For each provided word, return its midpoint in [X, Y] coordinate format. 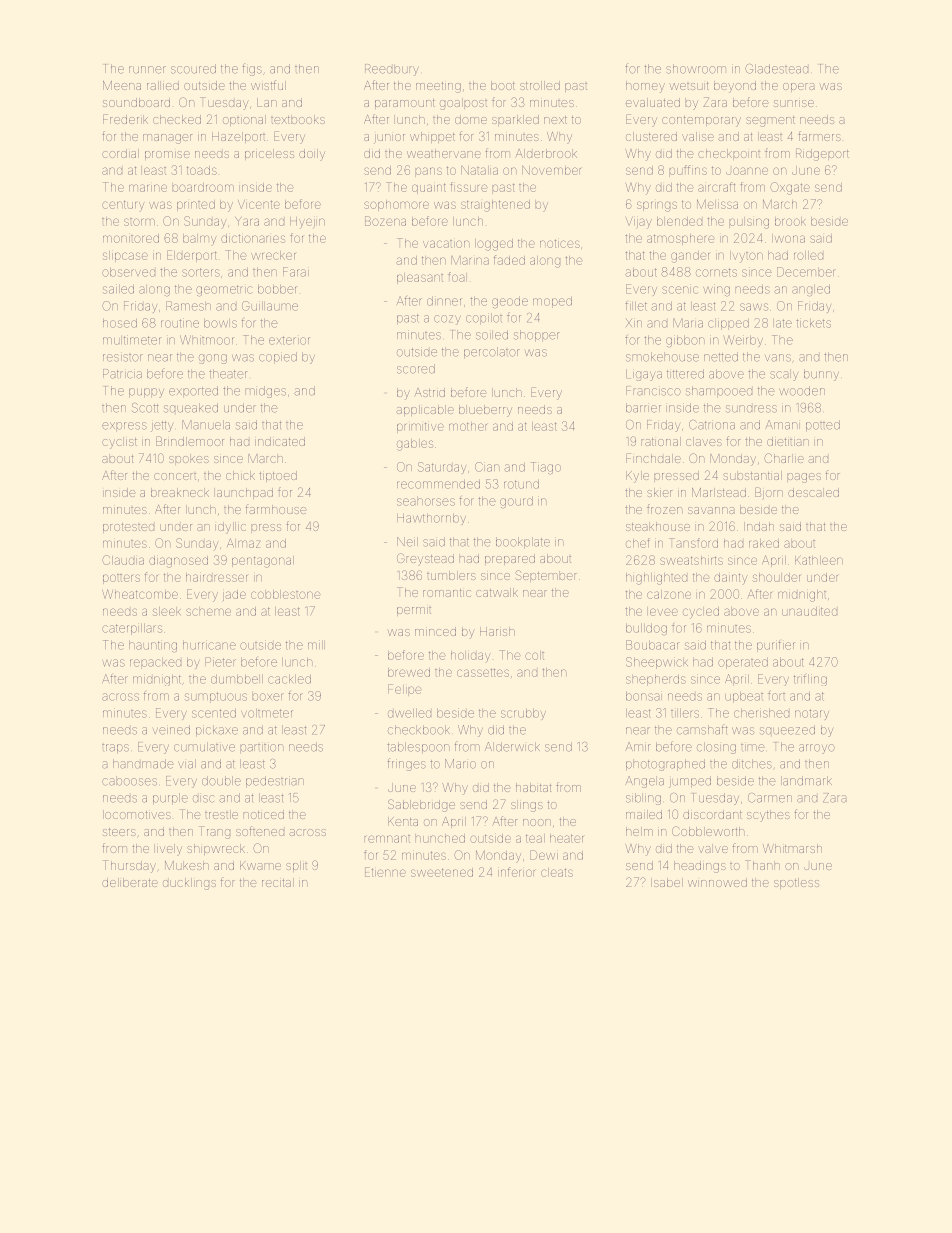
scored [416, 369]
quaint [429, 188]
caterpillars [132, 629]
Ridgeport [822, 154]
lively [168, 850]
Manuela [206, 425]
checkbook [419, 730]
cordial [120, 153]
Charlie [784, 458]
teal [535, 838]
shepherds [656, 680]
